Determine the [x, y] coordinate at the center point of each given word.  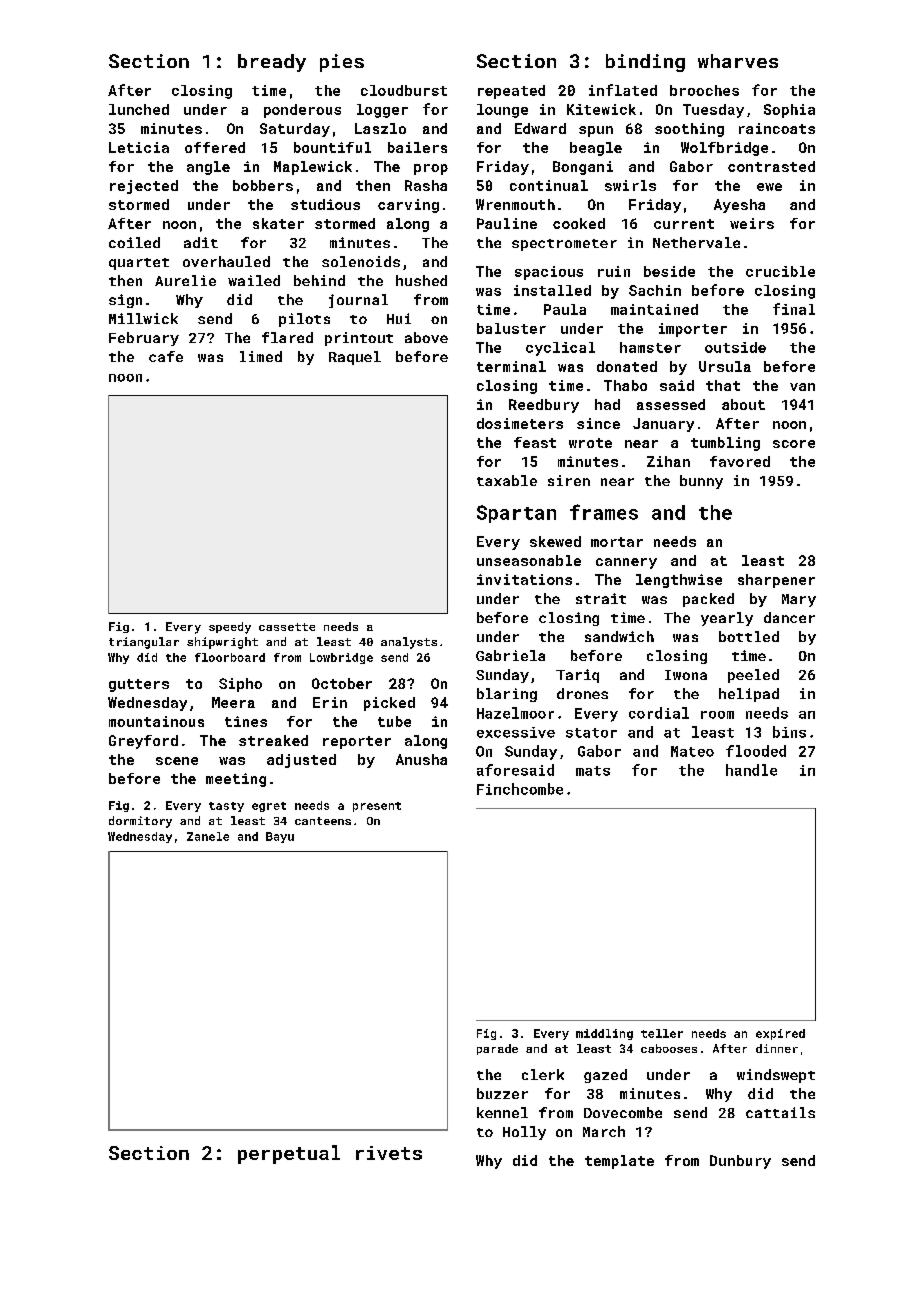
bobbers [263, 185]
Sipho [240, 685]
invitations [524, 579]
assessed [671, 404]
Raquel [355, 358]
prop [431, 169]
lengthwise [679, 581]
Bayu [280, 837]
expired [780, 1034]
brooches [704, 90]
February [144, 339]
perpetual [289, 1154]
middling [604, 1034]
